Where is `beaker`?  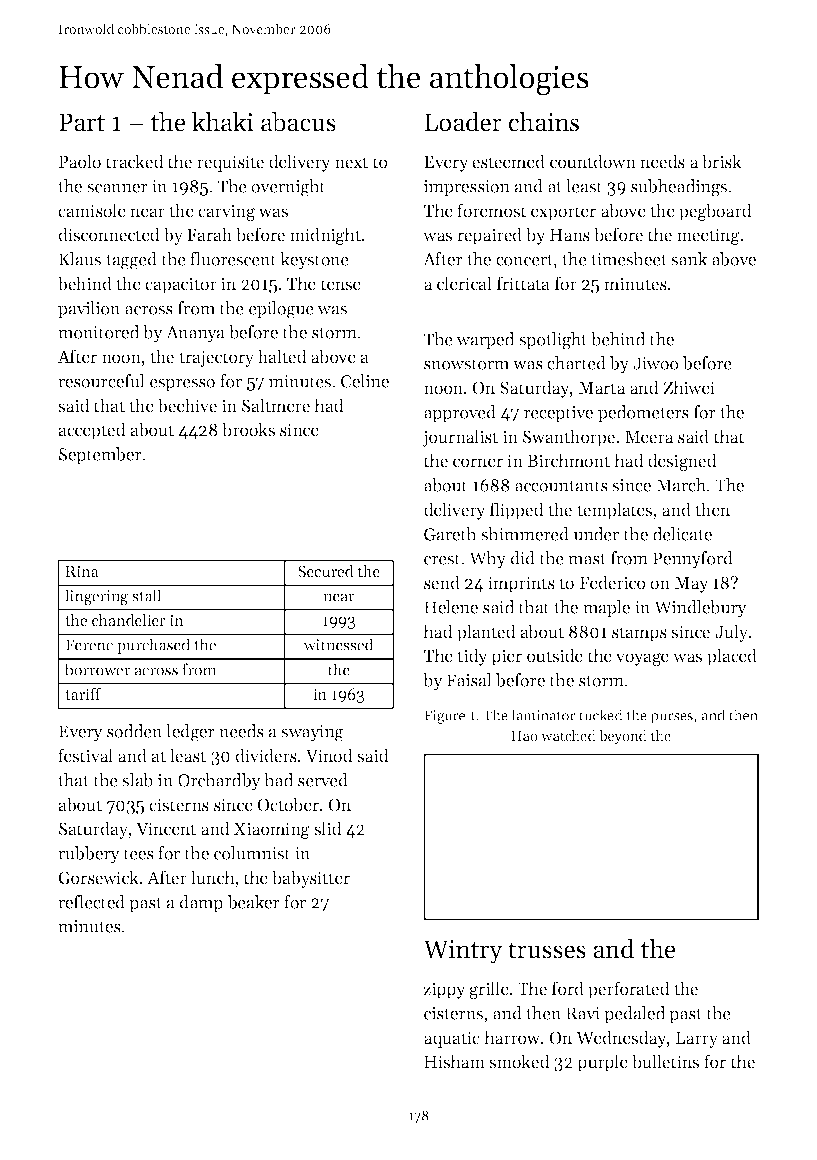 beaker is located at coordinates (254, 902).
